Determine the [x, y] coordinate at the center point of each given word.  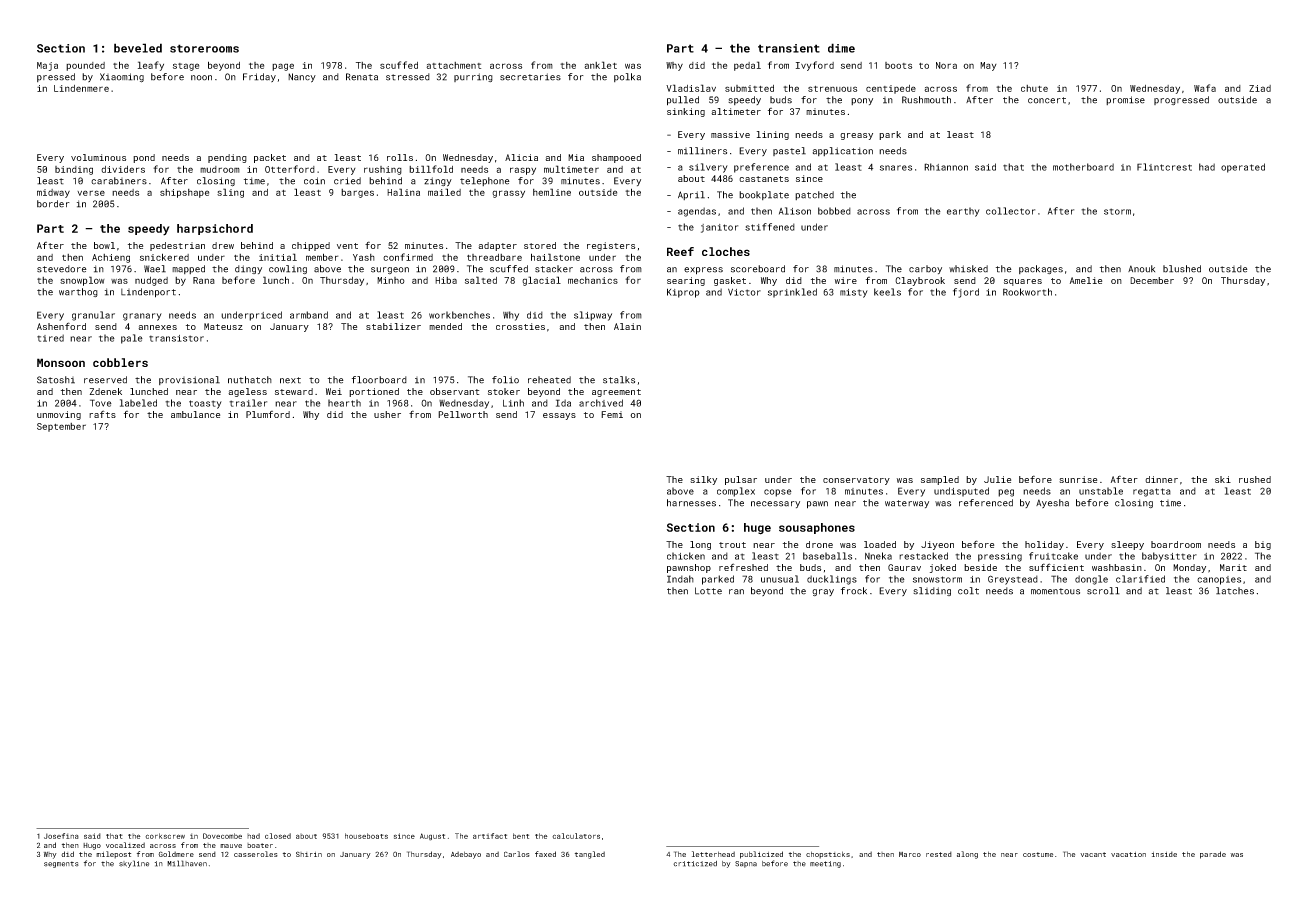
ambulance [195, 414]
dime [841, 48]
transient [789, 48]
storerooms [204, 48]
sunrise [1078, 479]
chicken [686, 556]
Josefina [61, 836]
